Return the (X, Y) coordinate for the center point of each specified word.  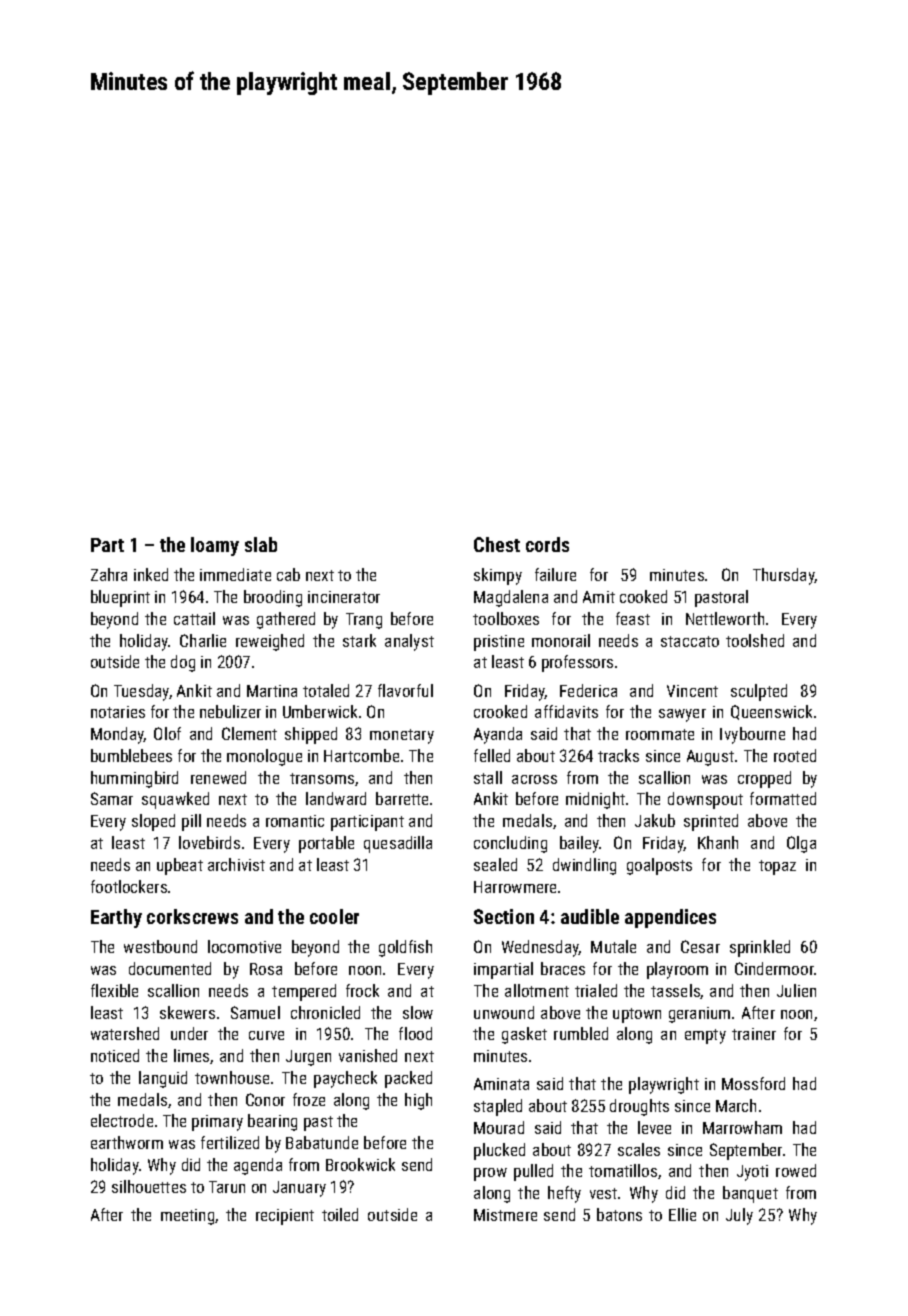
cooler (334, 916)
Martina (272, 691)
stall (488, 777)
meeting (187, 1217)
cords (547, 544)
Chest (497, 544)
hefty (564, 1194)
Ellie (682, 1214)
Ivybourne (752, 735)
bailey (579, 844)
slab (261, 544)
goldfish (405, 948)
